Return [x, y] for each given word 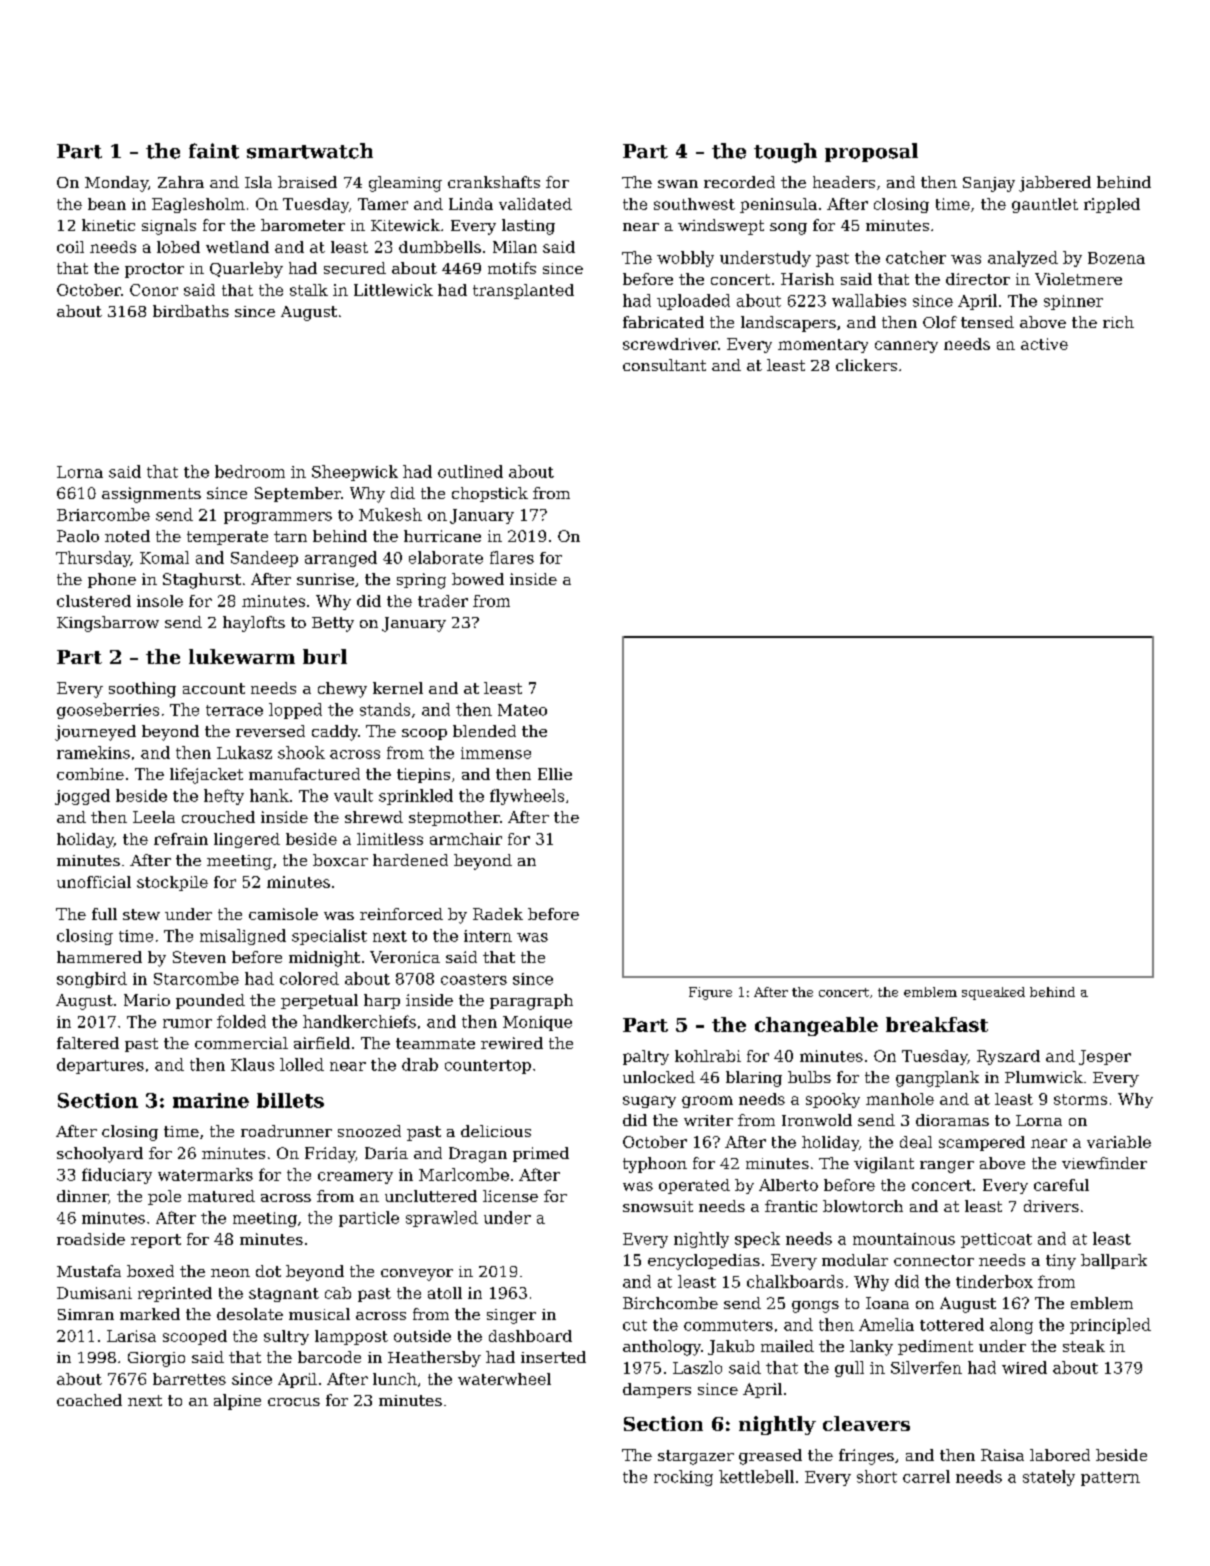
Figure [710, 993]
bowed [478, 579]
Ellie [555, 774]
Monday [116, 184]
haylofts [254, 624]
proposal [871, 152]
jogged [82, 797]
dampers [657, 1390]
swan [678, 184]
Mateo [522, 710]
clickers [866, 365]
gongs [815, 1307]
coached [89, 1400]
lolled [302, 1064]
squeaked [993, 993]
